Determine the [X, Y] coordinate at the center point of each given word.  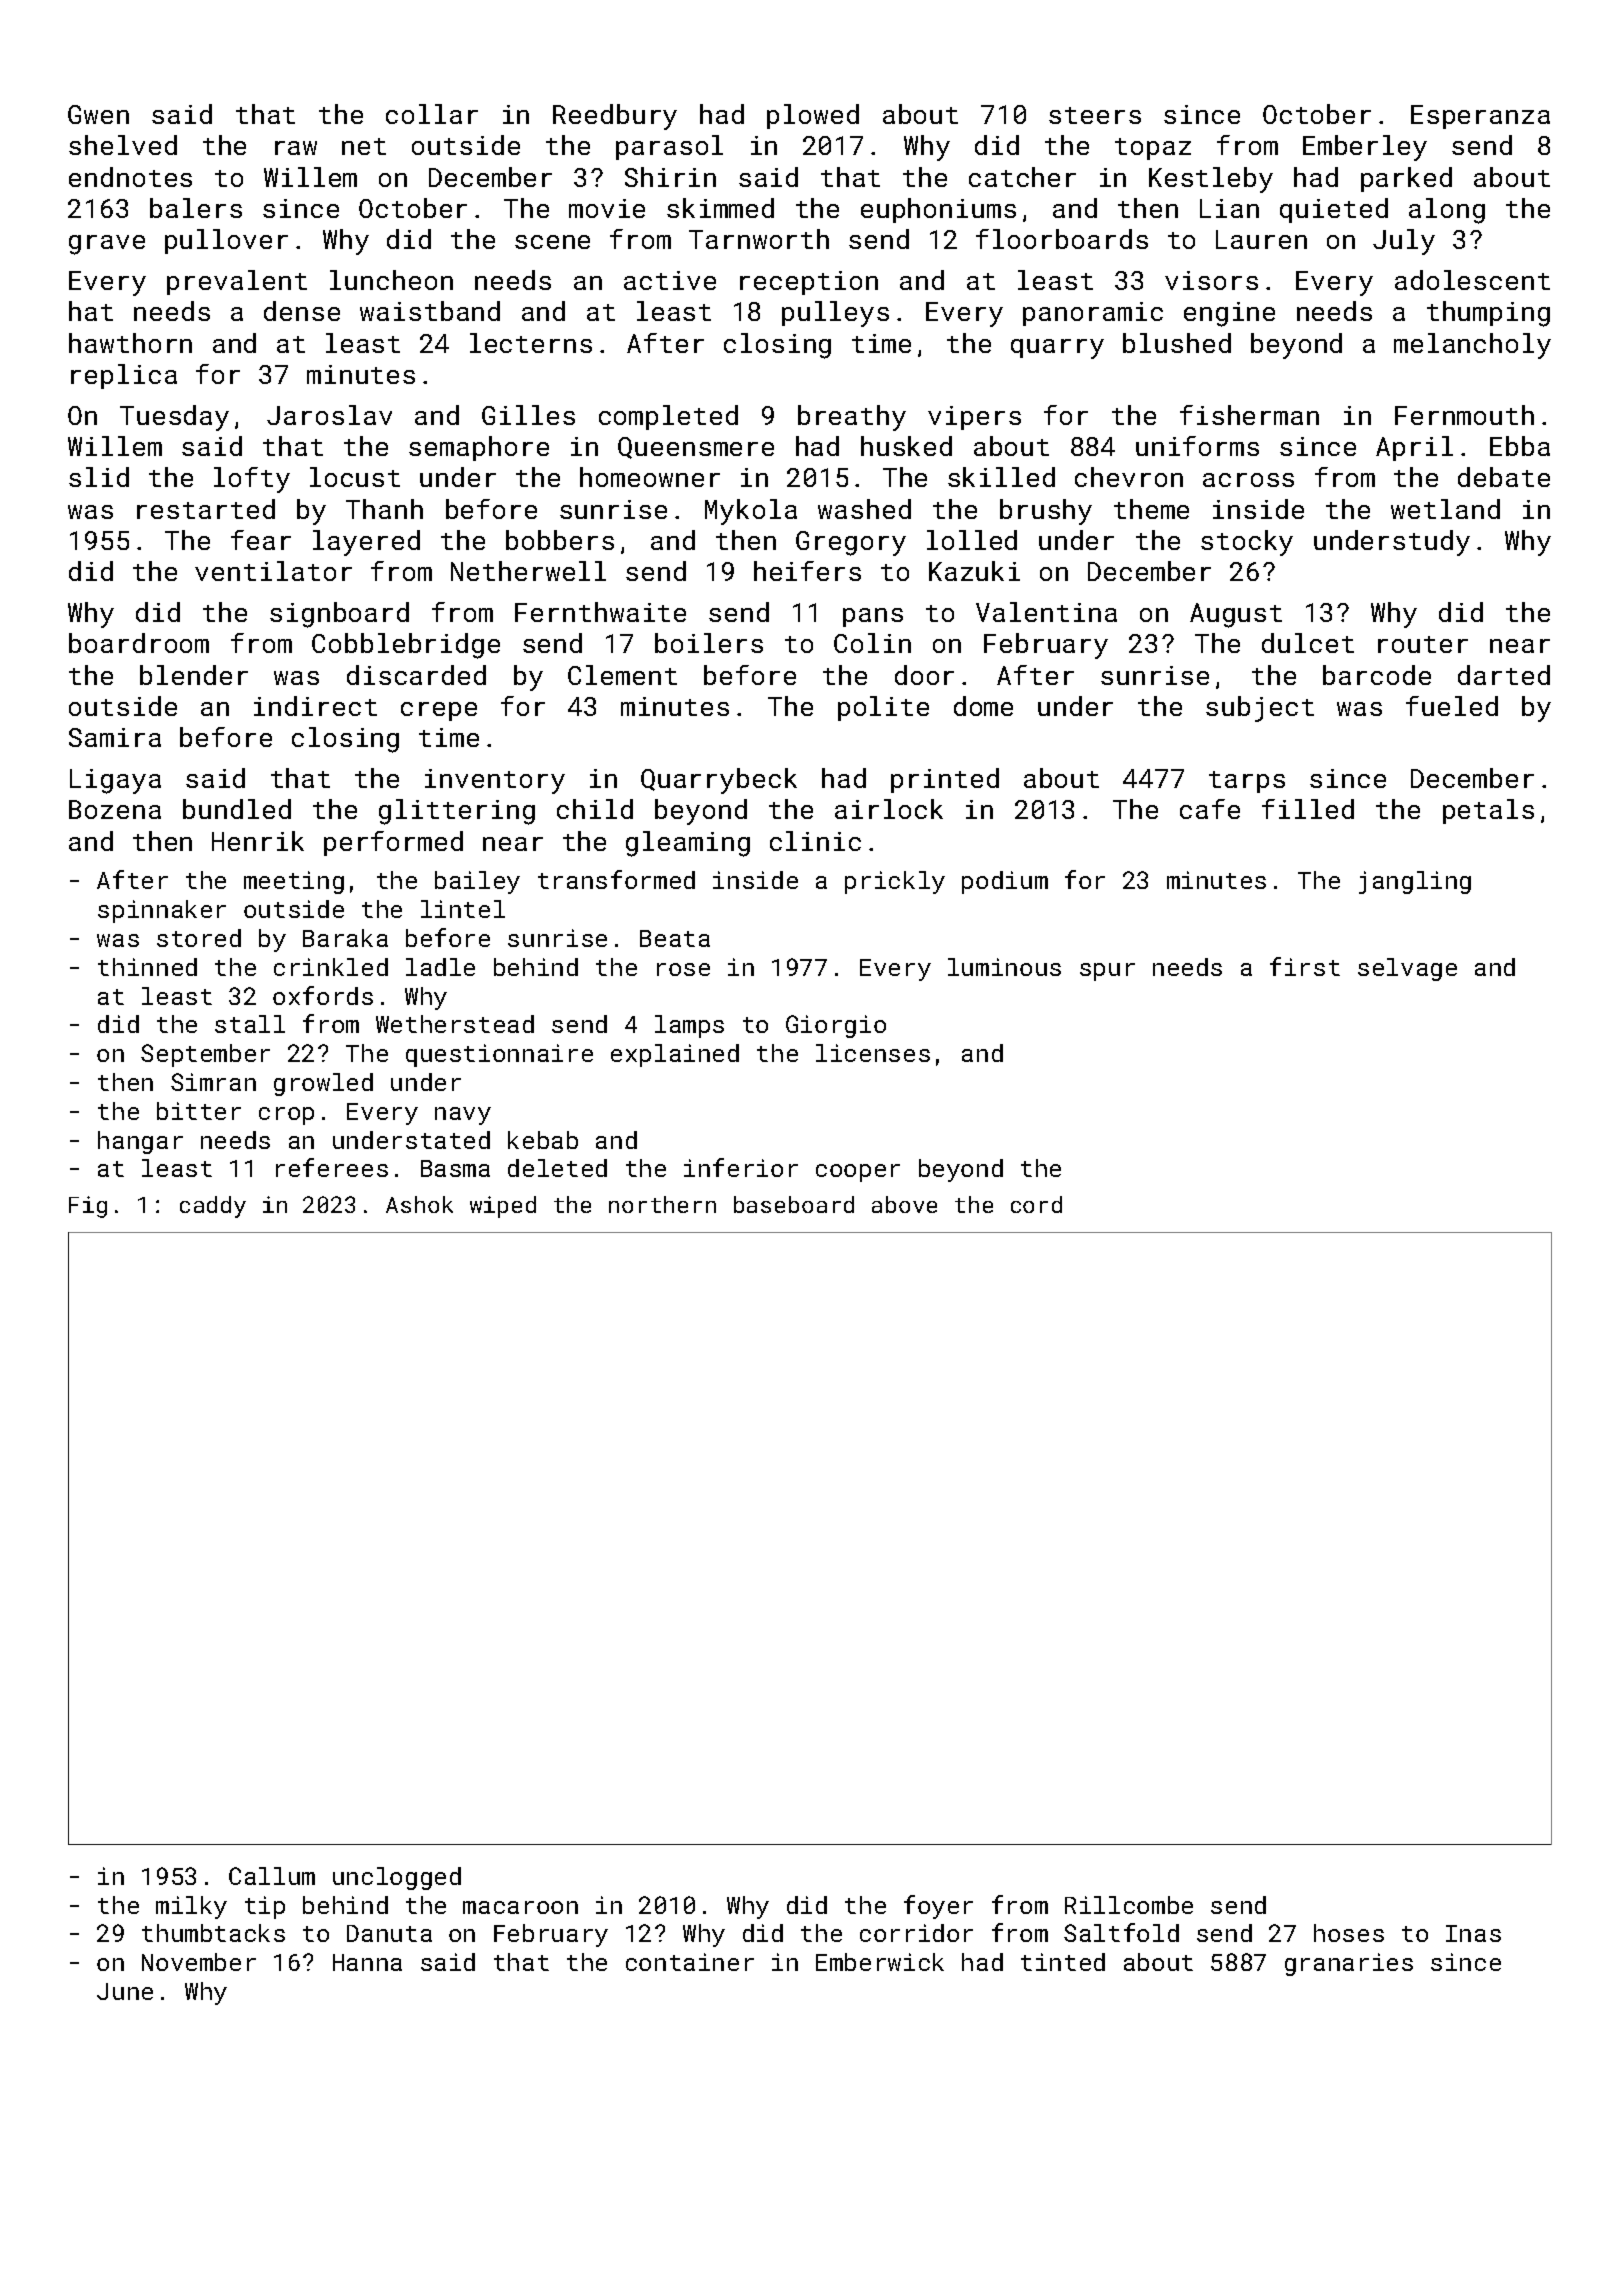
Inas [1473, 1933]
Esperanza [1480, 117]
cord [1036, 1204]
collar [432, 114]
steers [1095, 115]
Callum [272, 1876]
